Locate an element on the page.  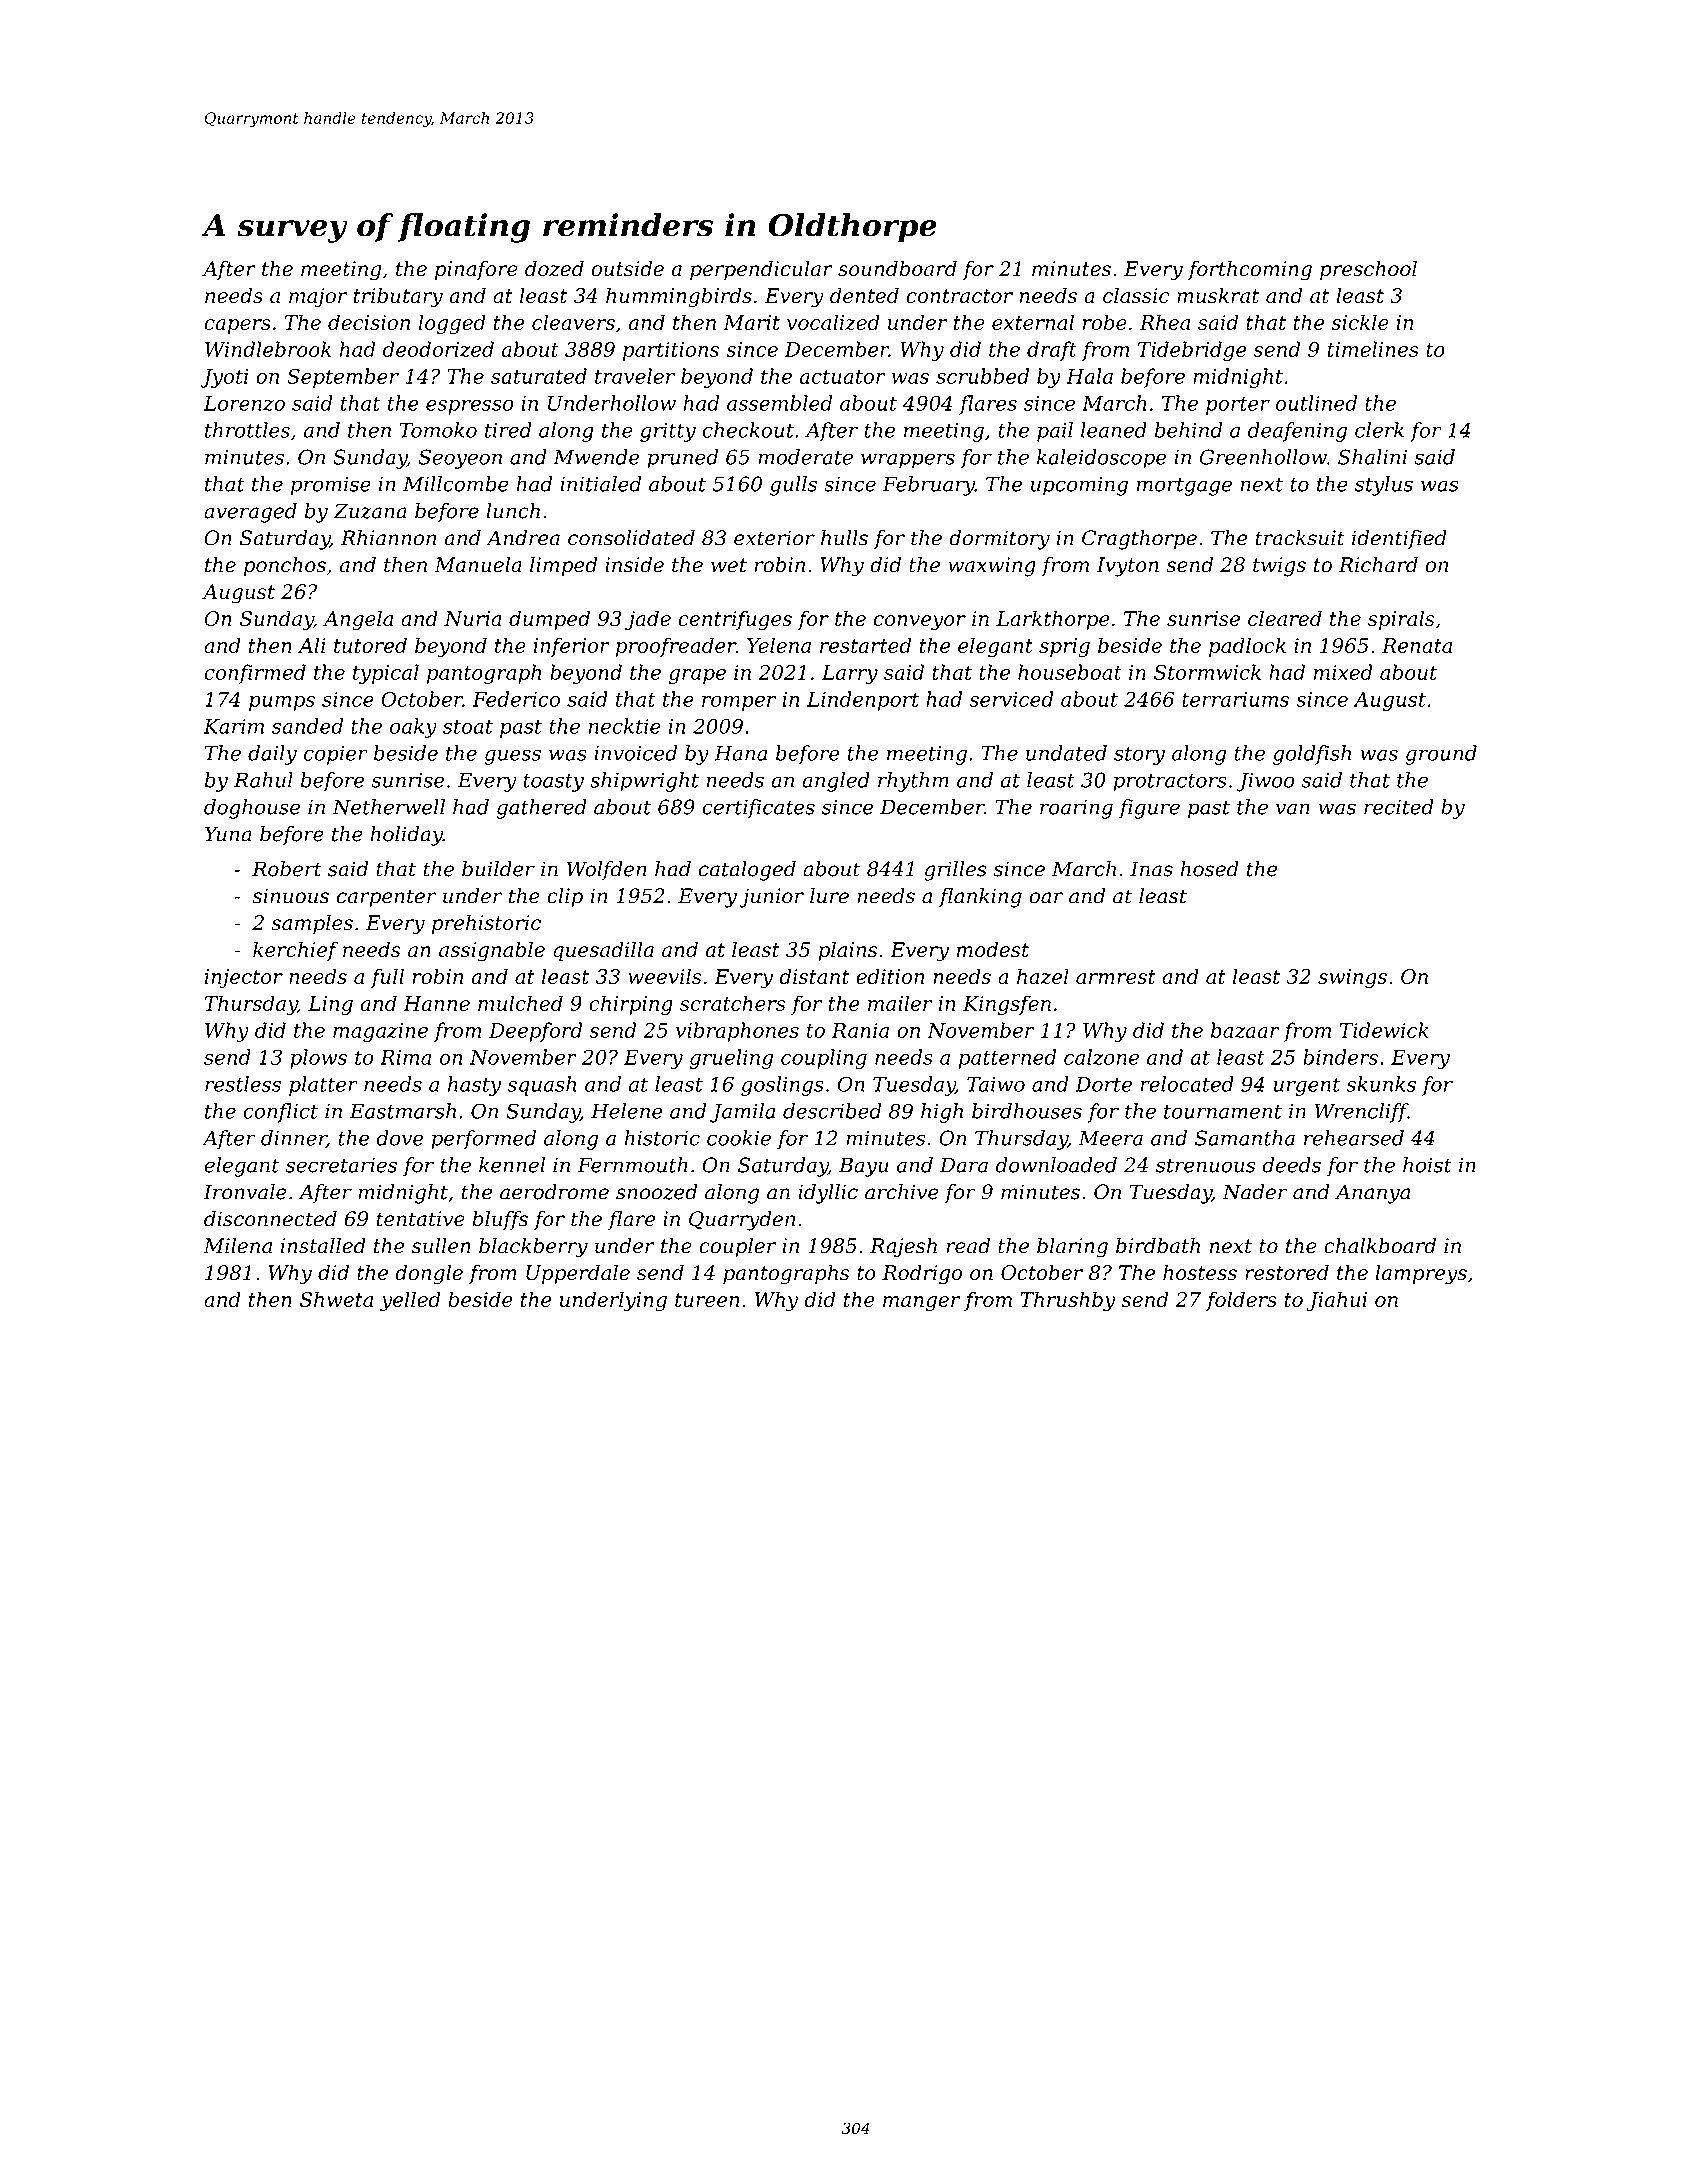
forthcoming is located at coordinates (1250, 270).
